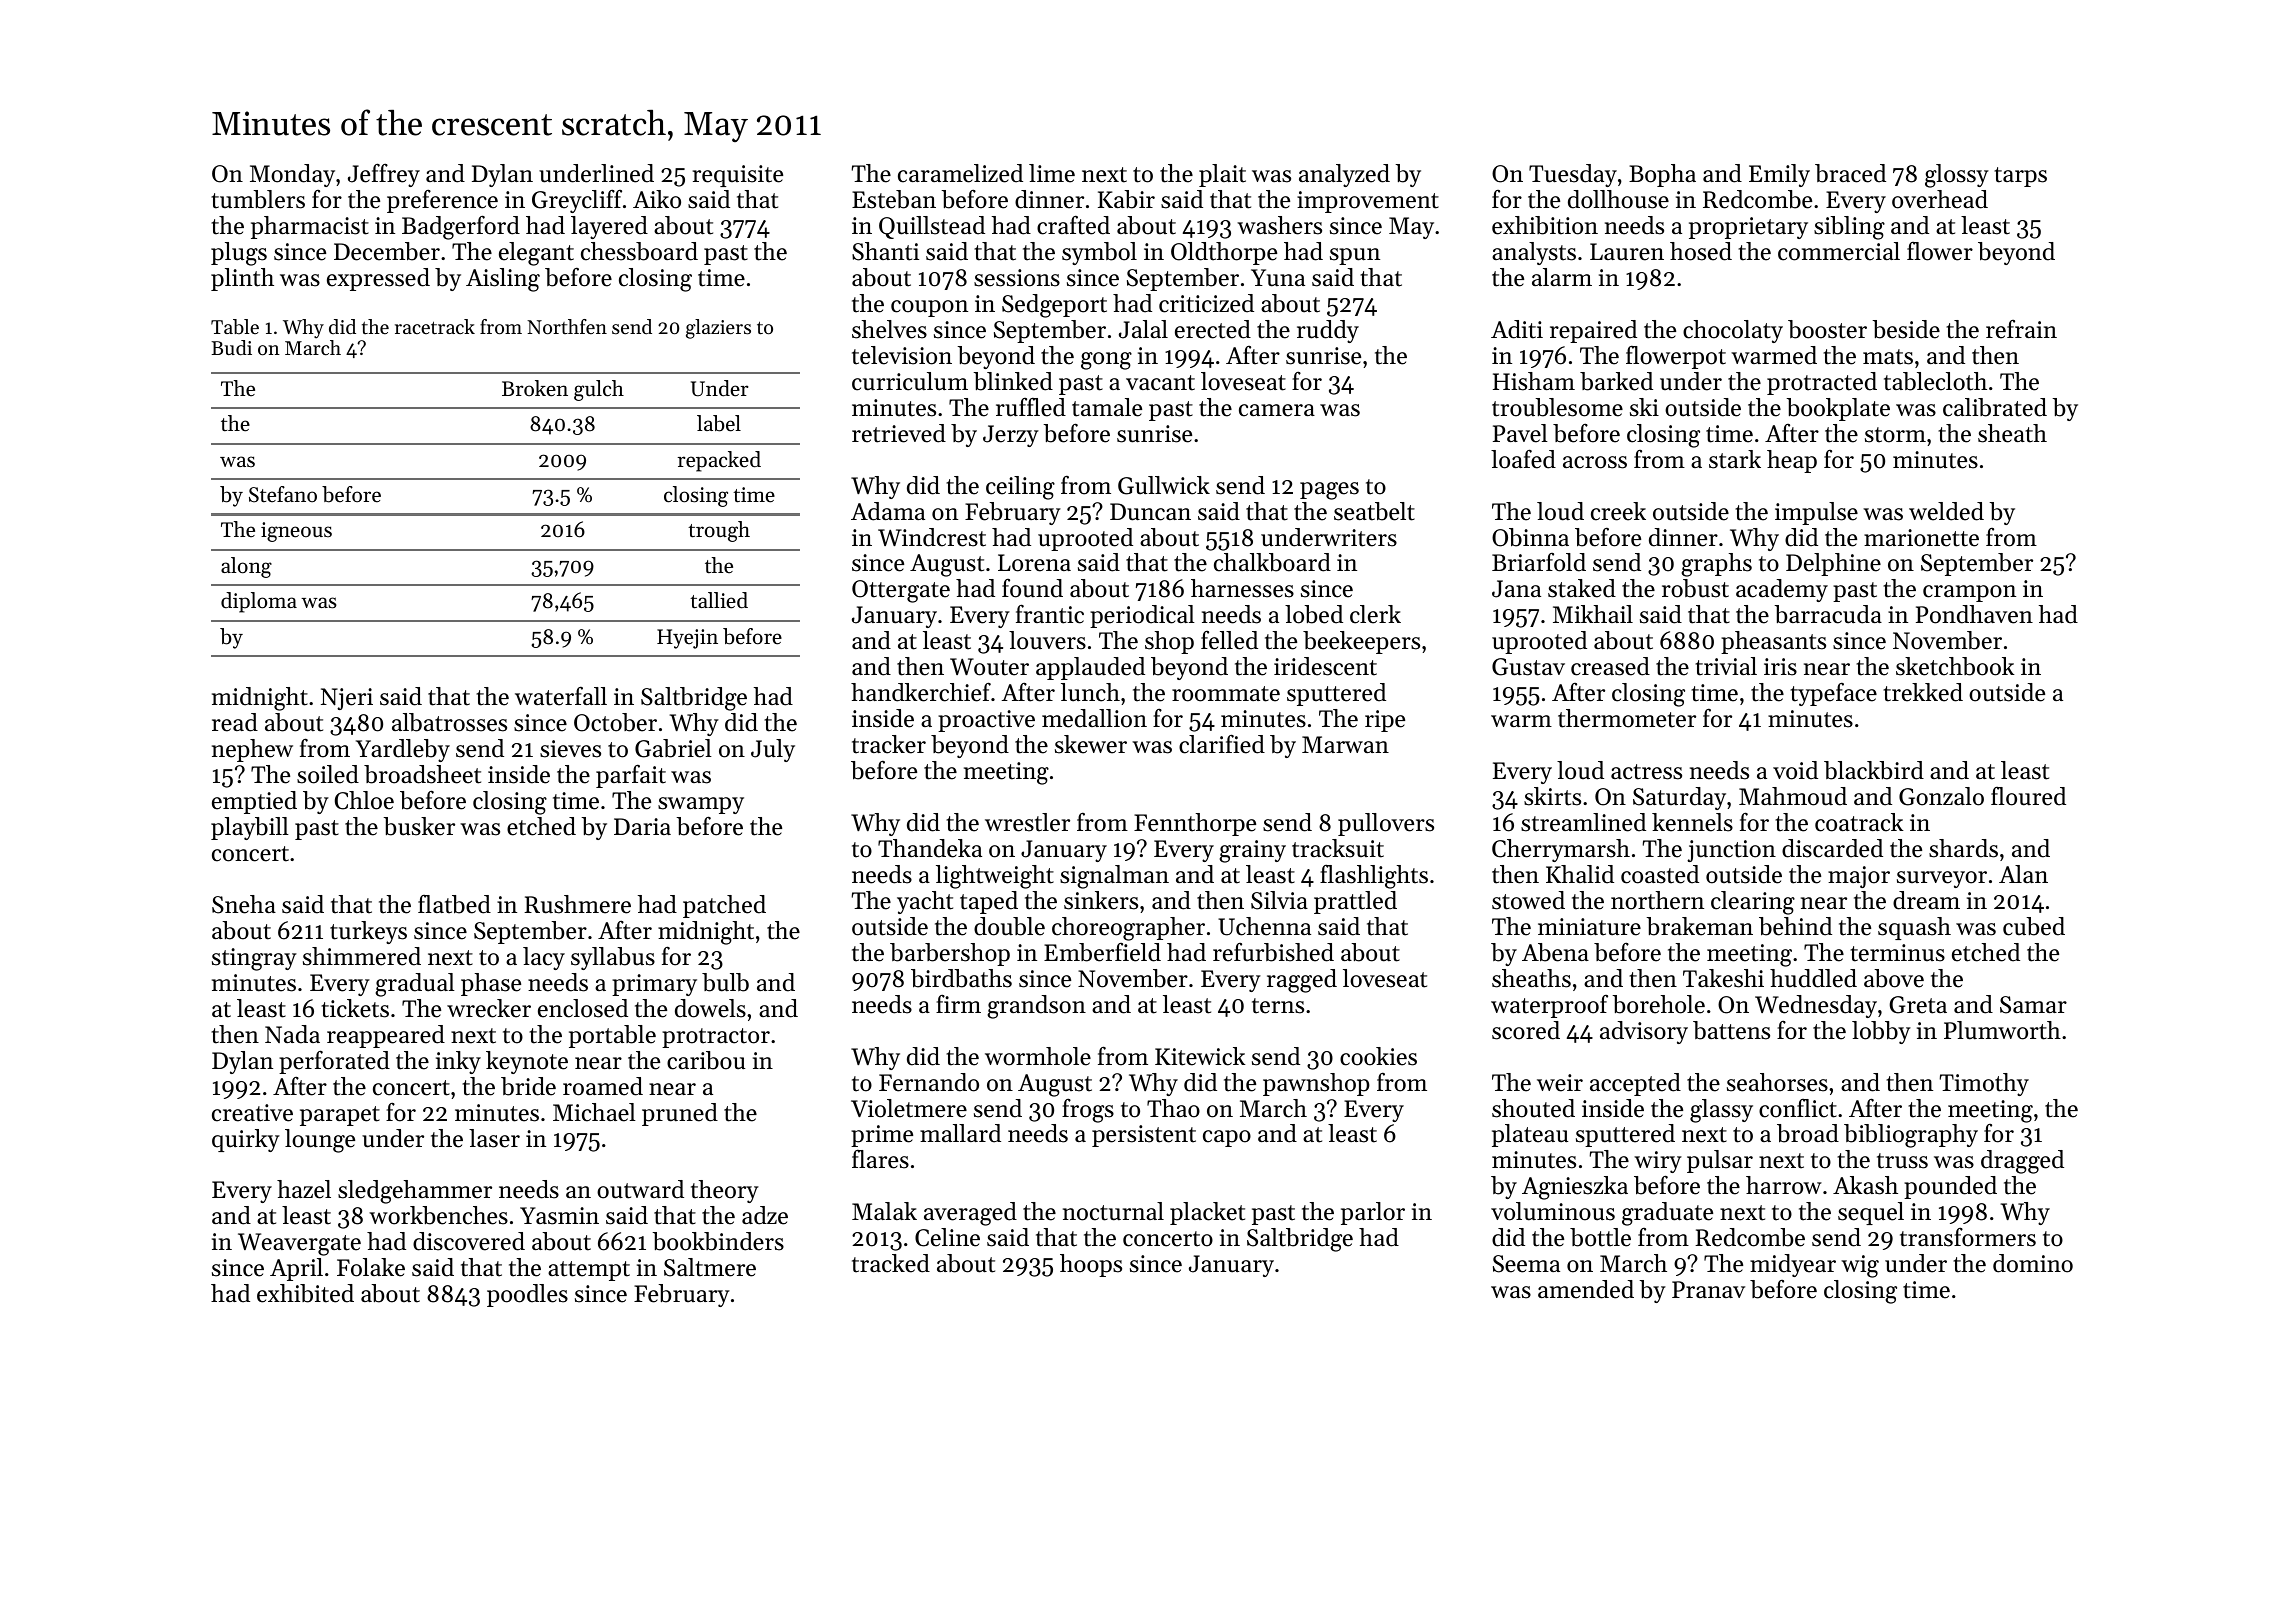 Image resolution: width=2292 pixels, height=1620 pixels. I want to click on quirky, so click(246, 1140).
